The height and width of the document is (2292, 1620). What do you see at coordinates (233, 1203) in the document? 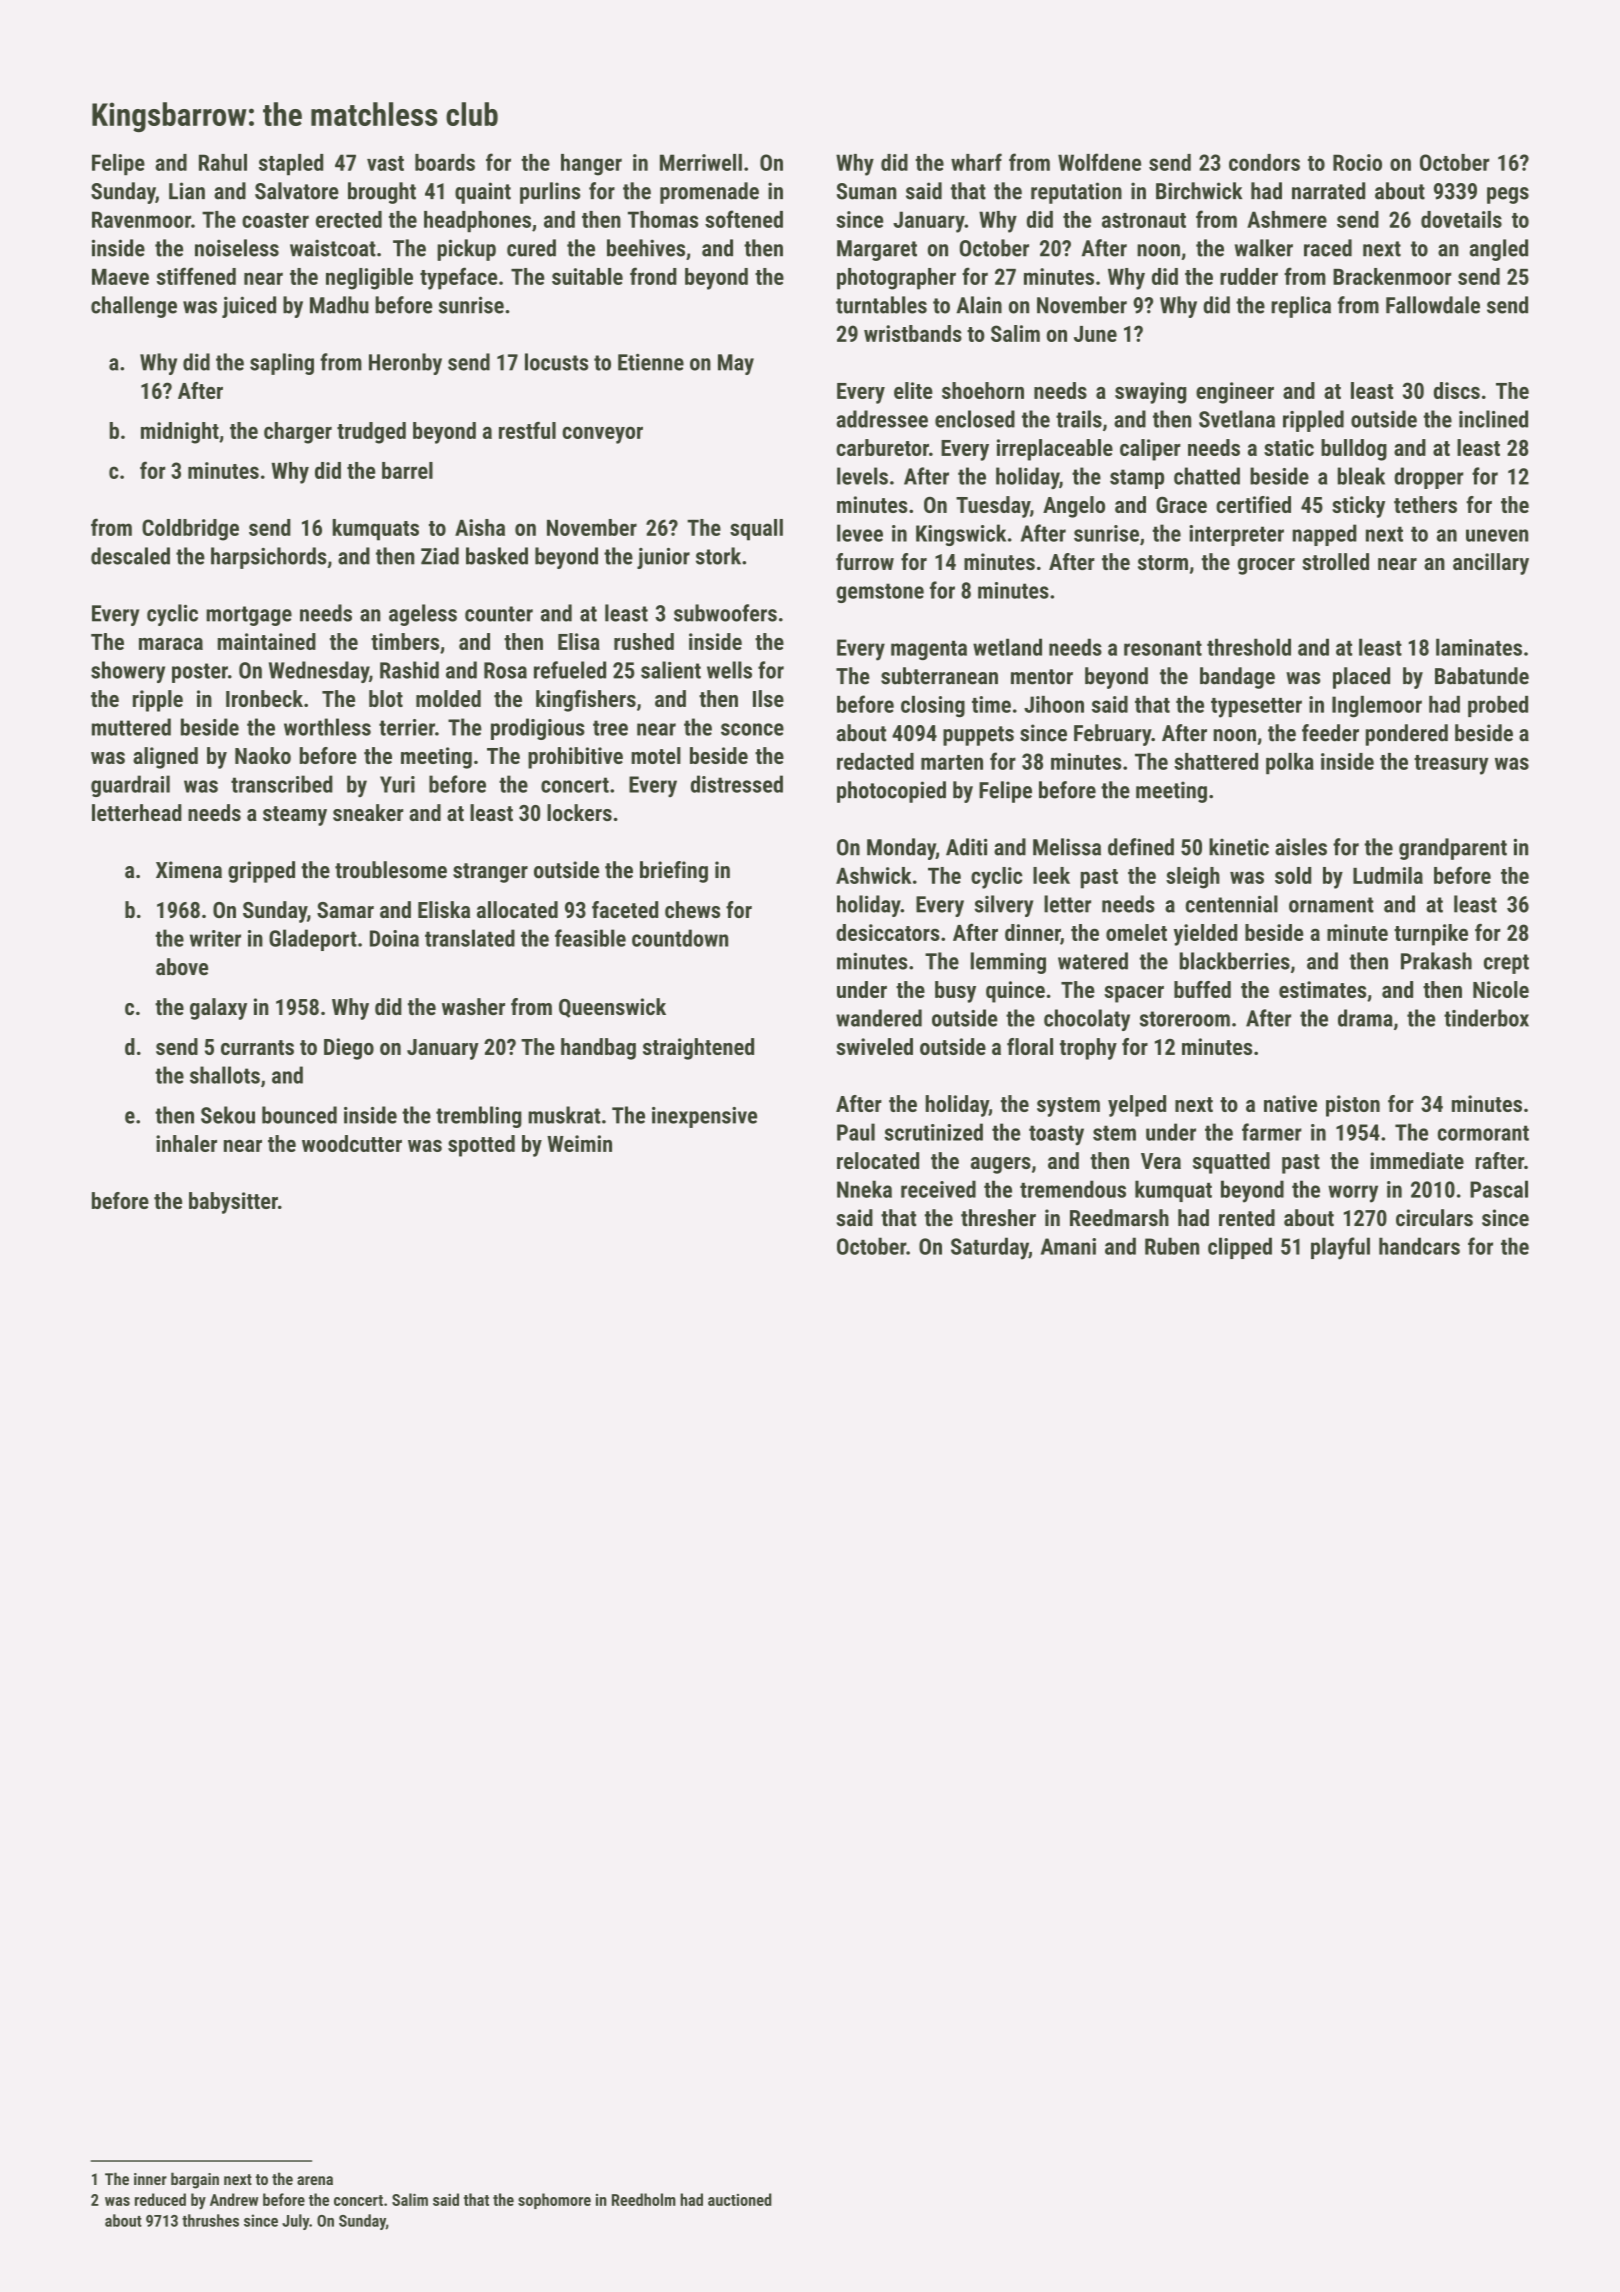
I see `babysitter` at bounding box center [233, 1203].
